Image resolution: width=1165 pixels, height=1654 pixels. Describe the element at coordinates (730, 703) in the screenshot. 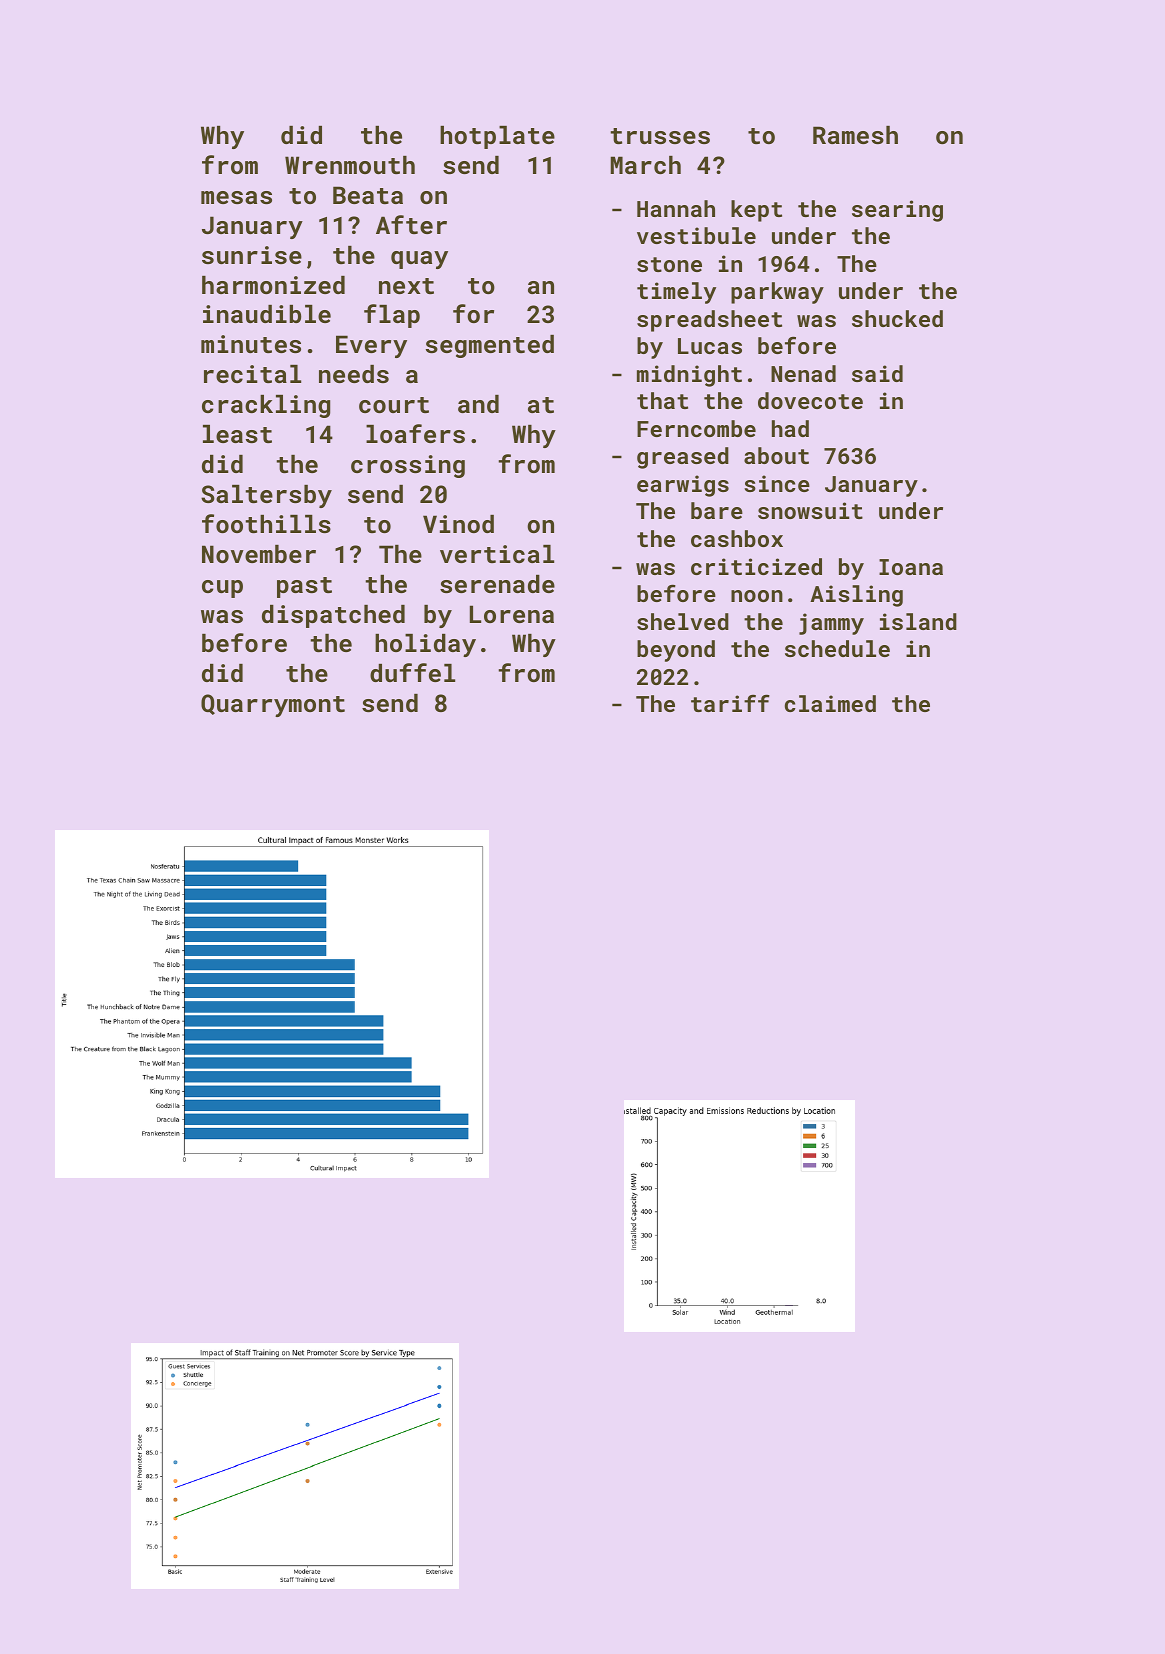

I see `tariff` at that location.
